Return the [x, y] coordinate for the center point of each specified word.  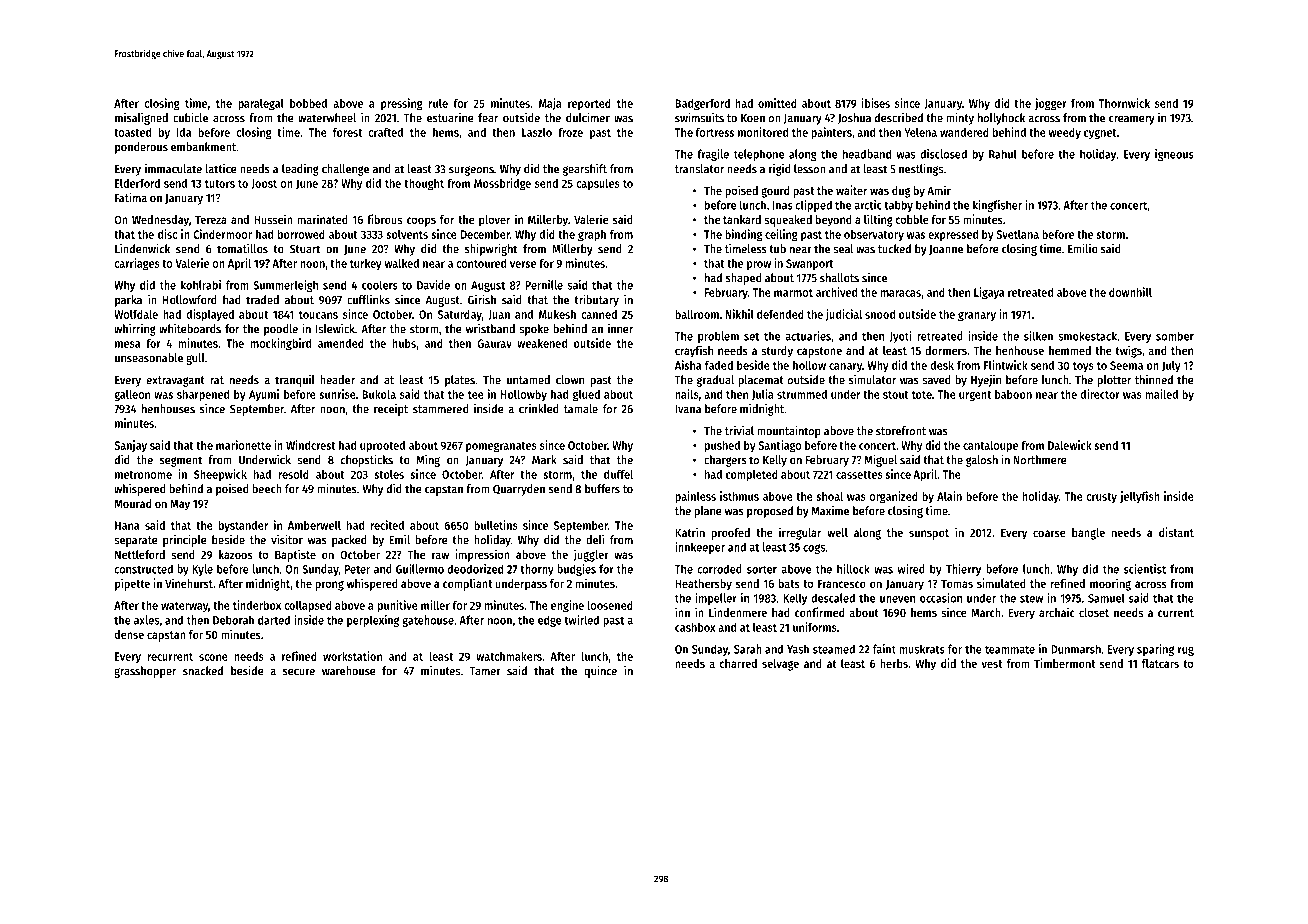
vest [992, 664]
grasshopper [145, 672]
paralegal [261, 104]
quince [600, 671]
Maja [550, 104]
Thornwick [1124, 103]
